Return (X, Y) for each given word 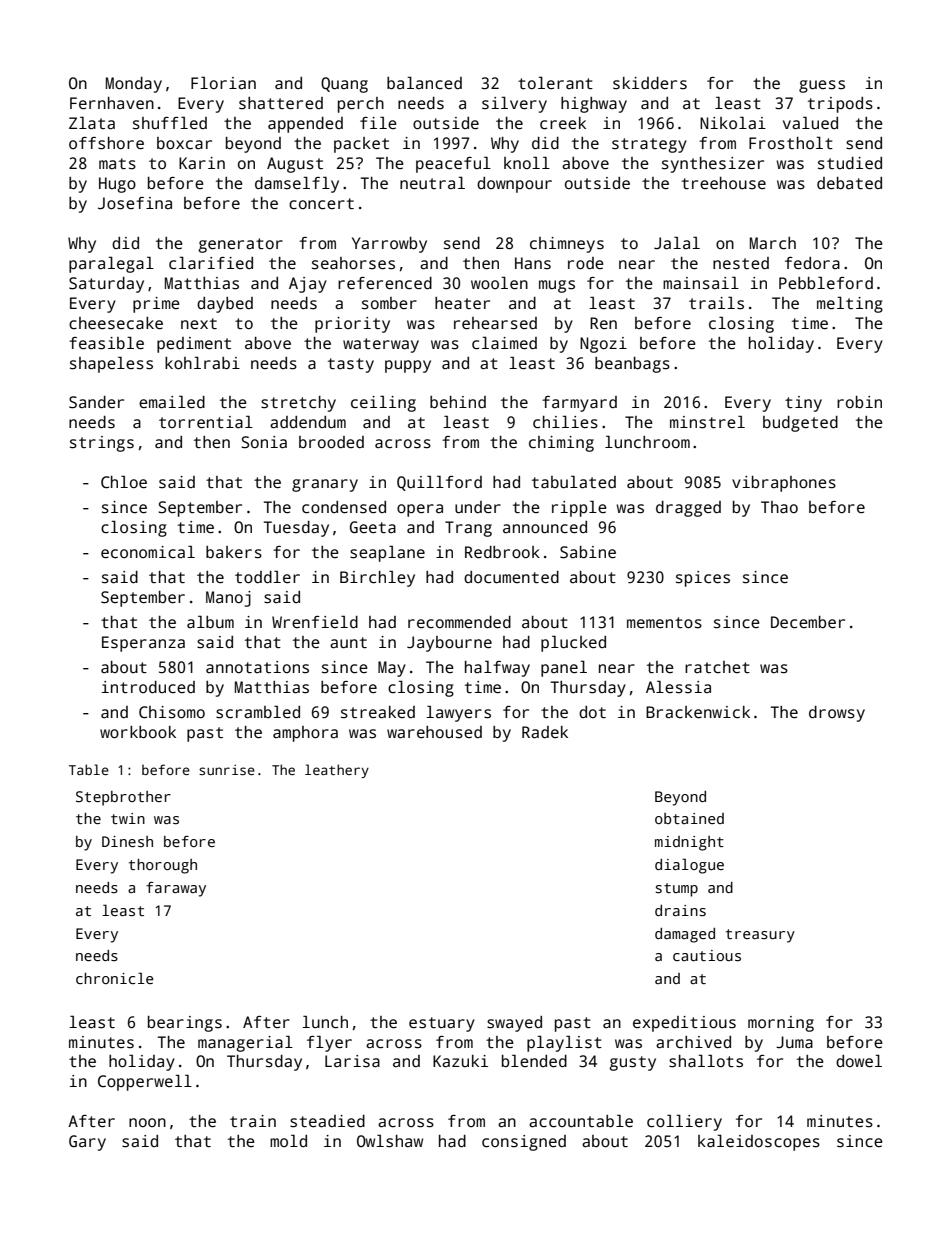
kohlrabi (202, 363)
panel (564, 668)
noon (147, 1122)
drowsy (837, 714)
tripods (840, 105)
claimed (504, 343)
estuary (442, 1024)
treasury (760, 936)
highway (594, 105)
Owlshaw (390, 1141)
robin (859, 402)
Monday (134, 85)
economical (148, 552)
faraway (176, 889)
